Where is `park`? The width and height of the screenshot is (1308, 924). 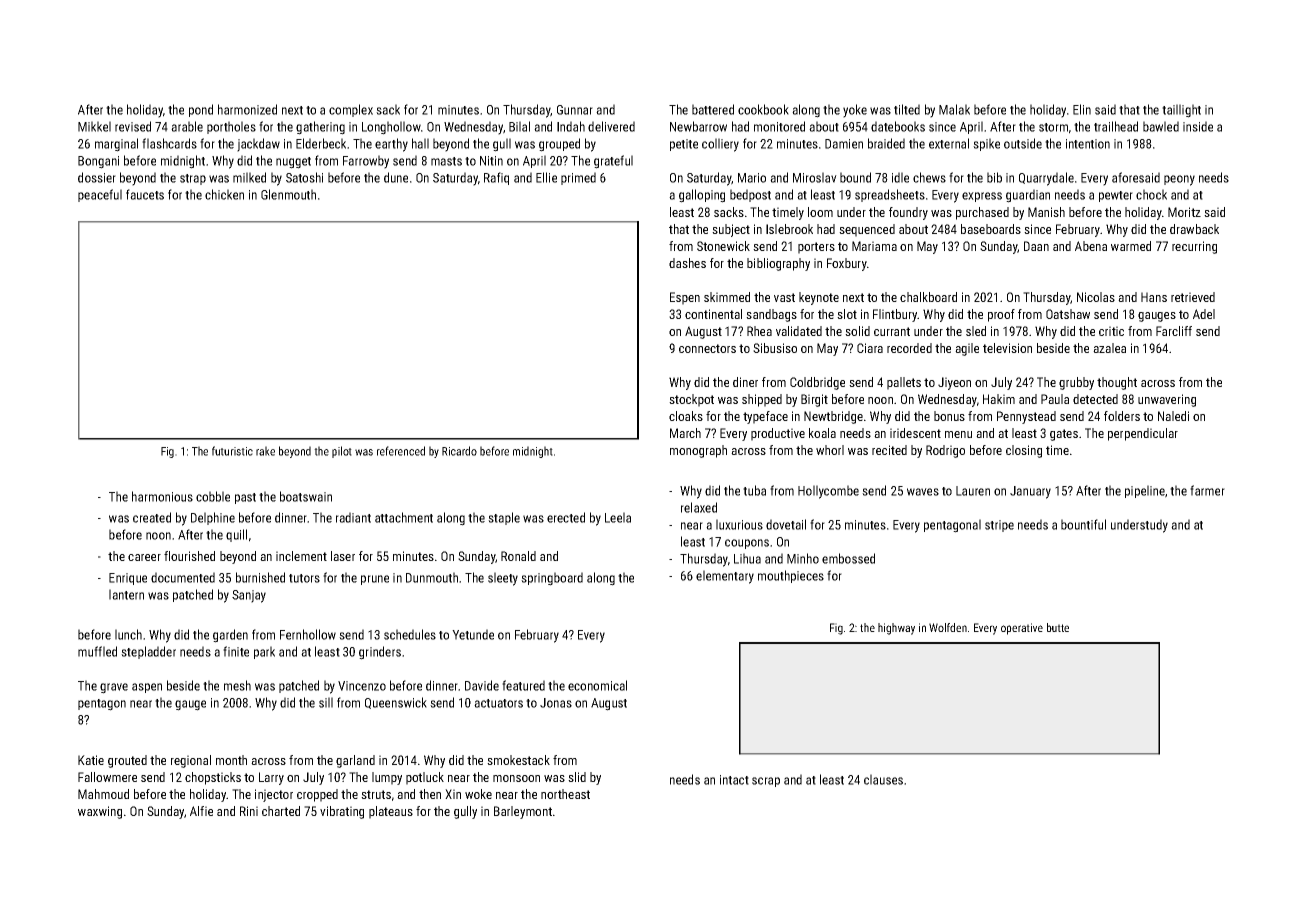 park is located at coordinates (264, 652).
